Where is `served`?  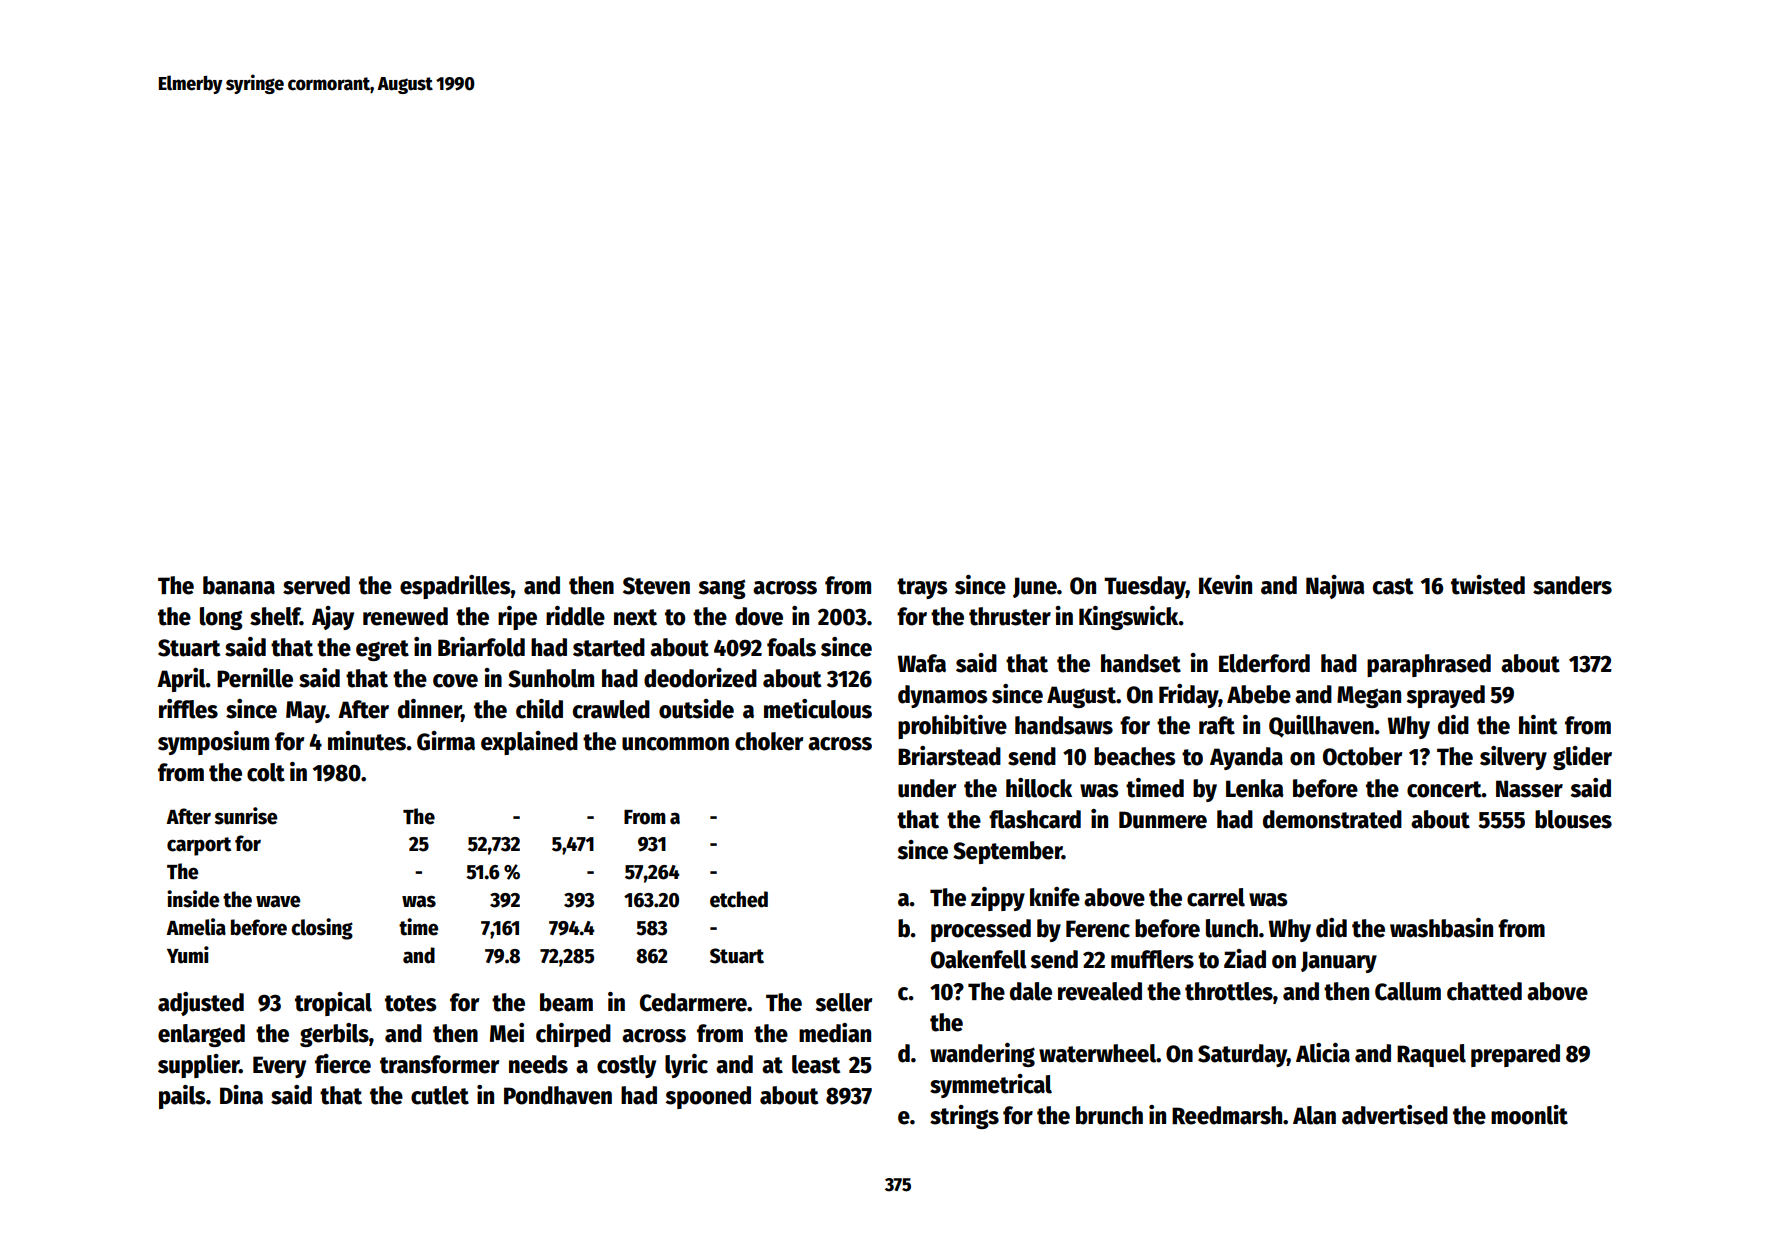
served is located at coordinates (316, 585).
